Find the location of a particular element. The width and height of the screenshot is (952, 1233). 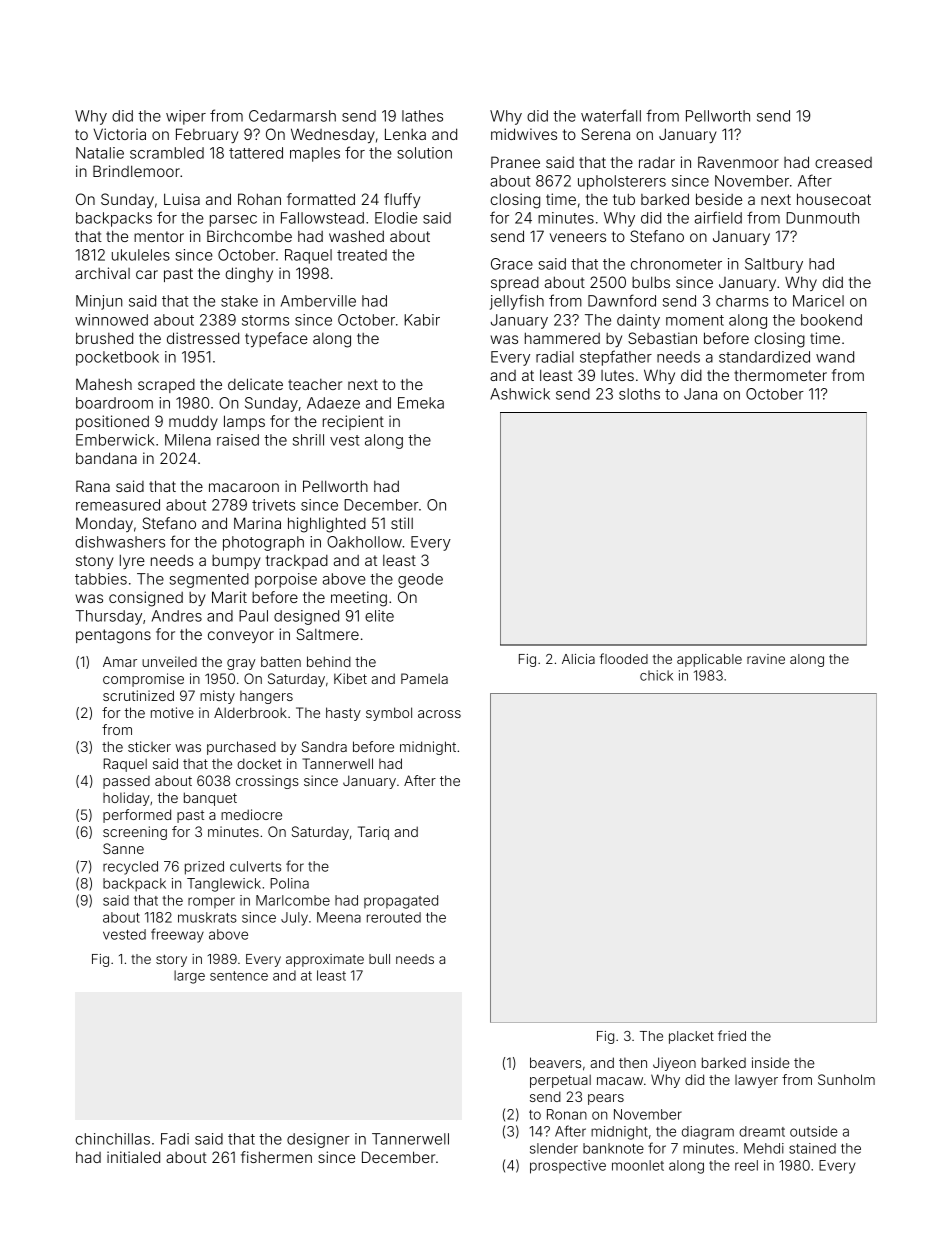

Ronan is located at coordinates (567, 1114).
